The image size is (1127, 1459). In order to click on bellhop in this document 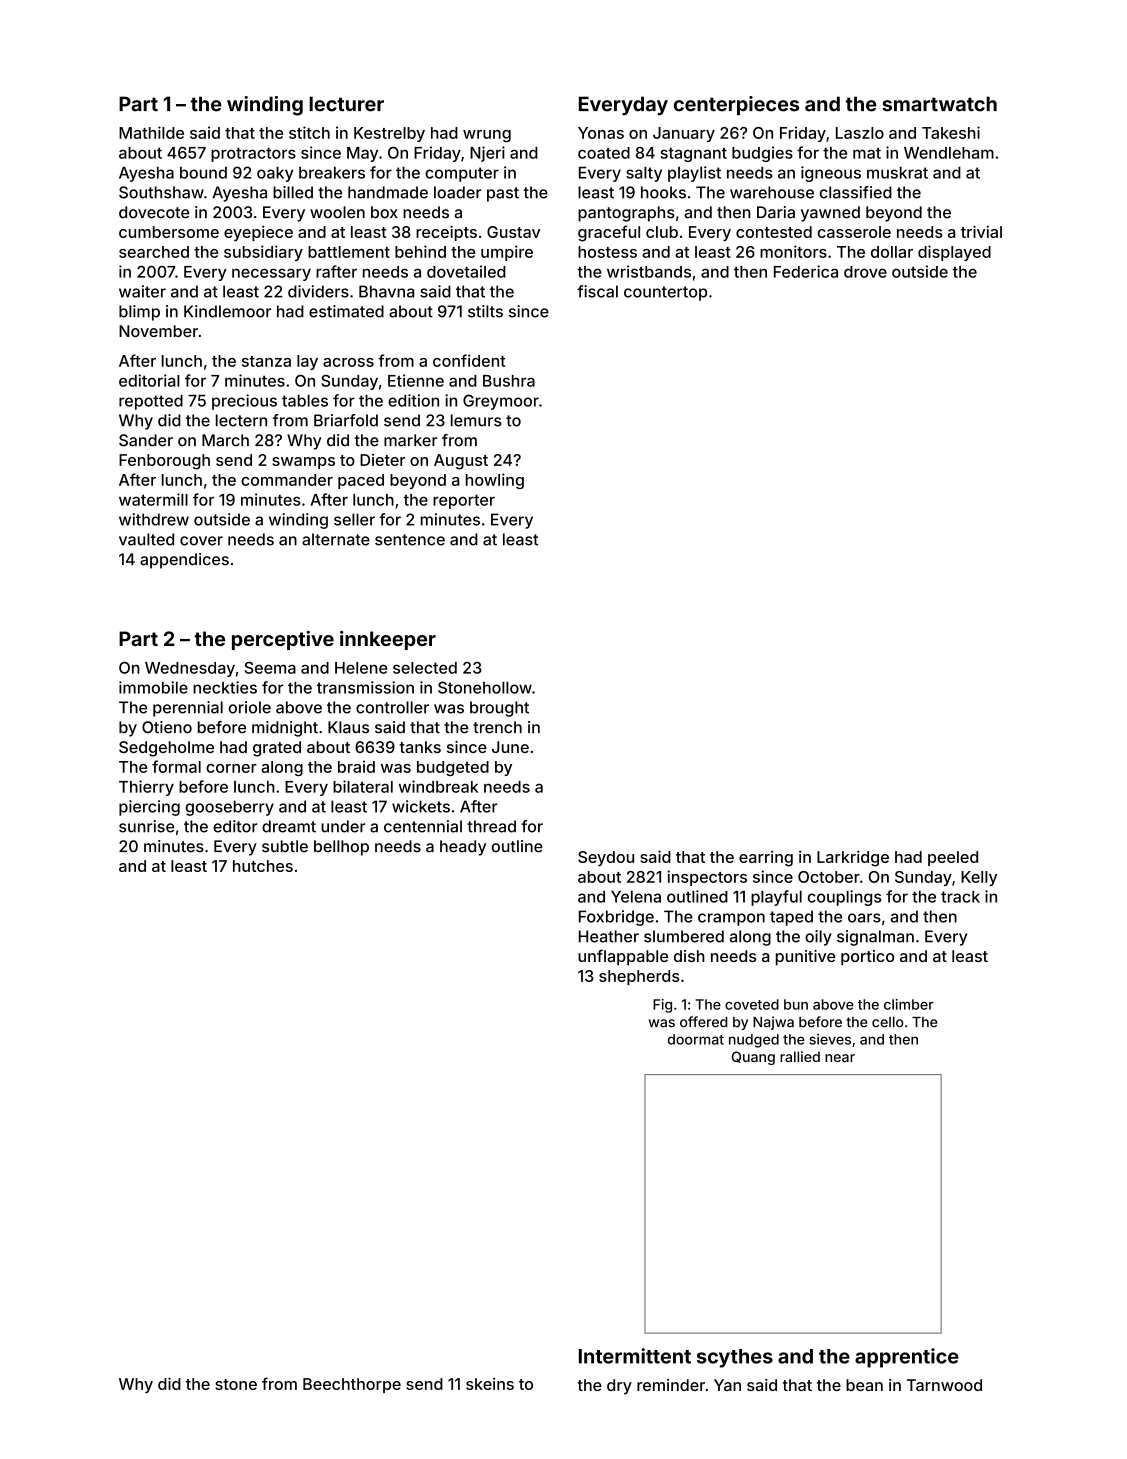, I will do `click(341, 848)`.
